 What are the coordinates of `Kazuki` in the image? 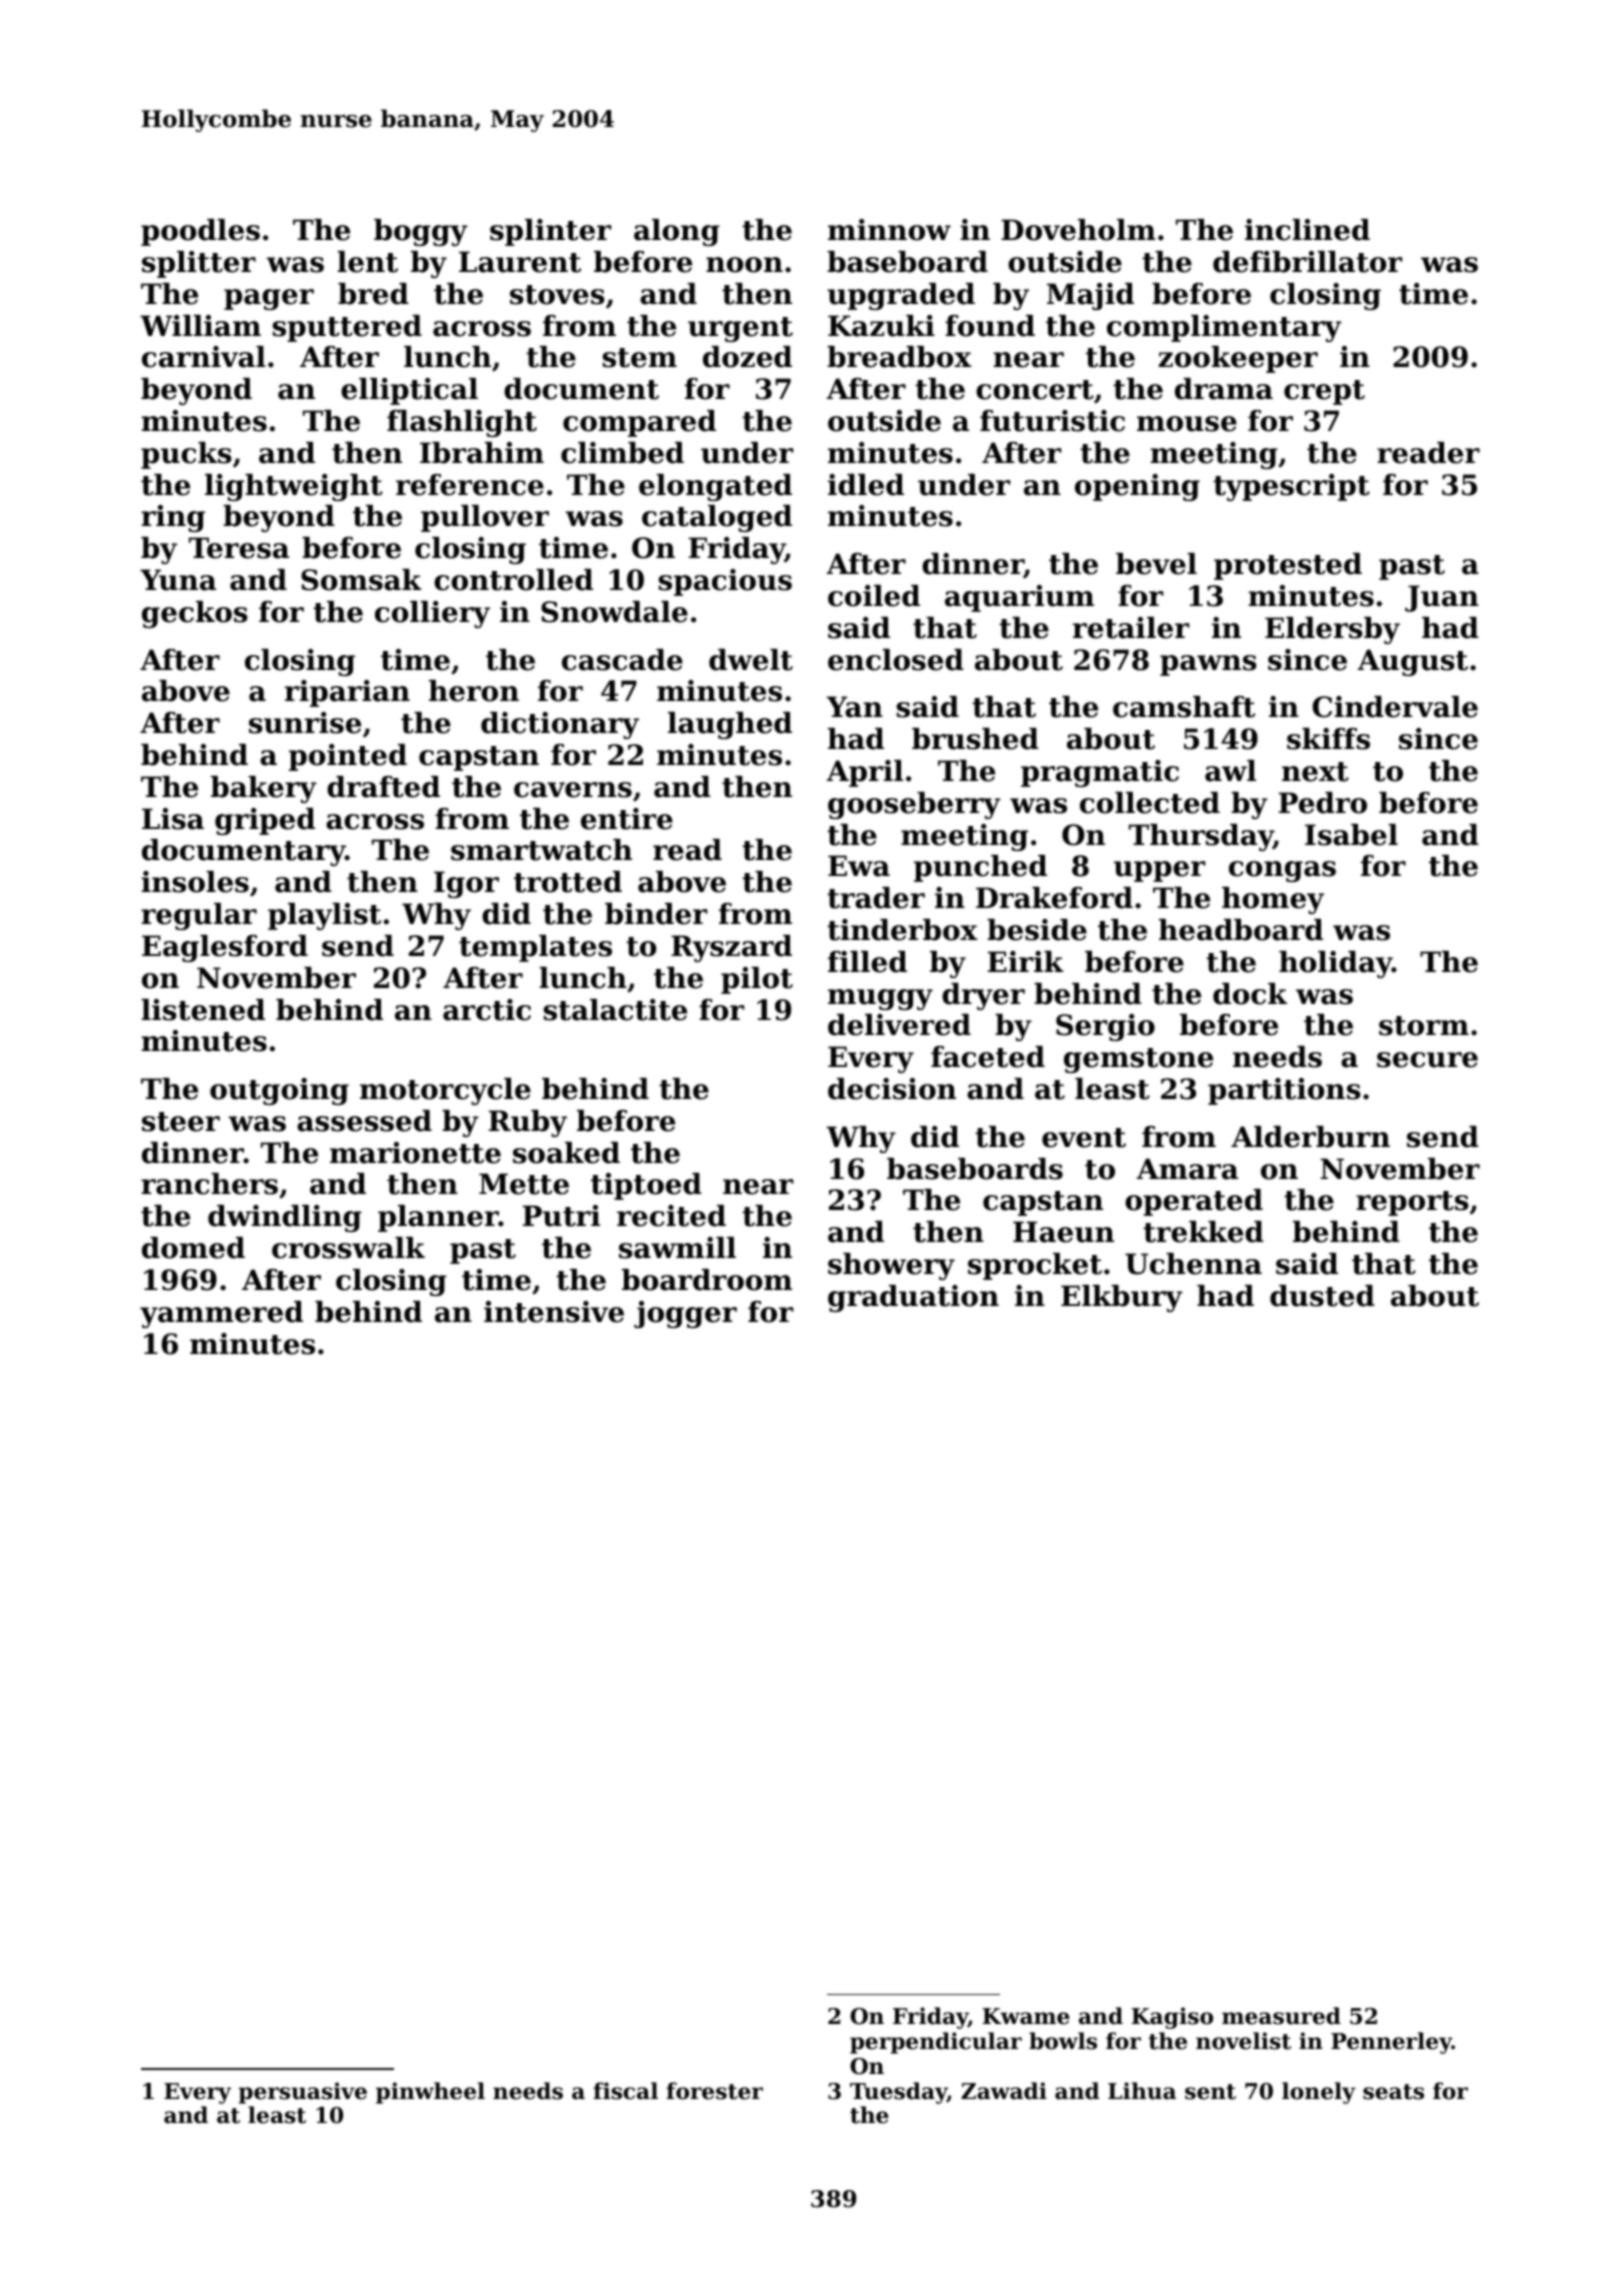 It's located at (881, 326).
